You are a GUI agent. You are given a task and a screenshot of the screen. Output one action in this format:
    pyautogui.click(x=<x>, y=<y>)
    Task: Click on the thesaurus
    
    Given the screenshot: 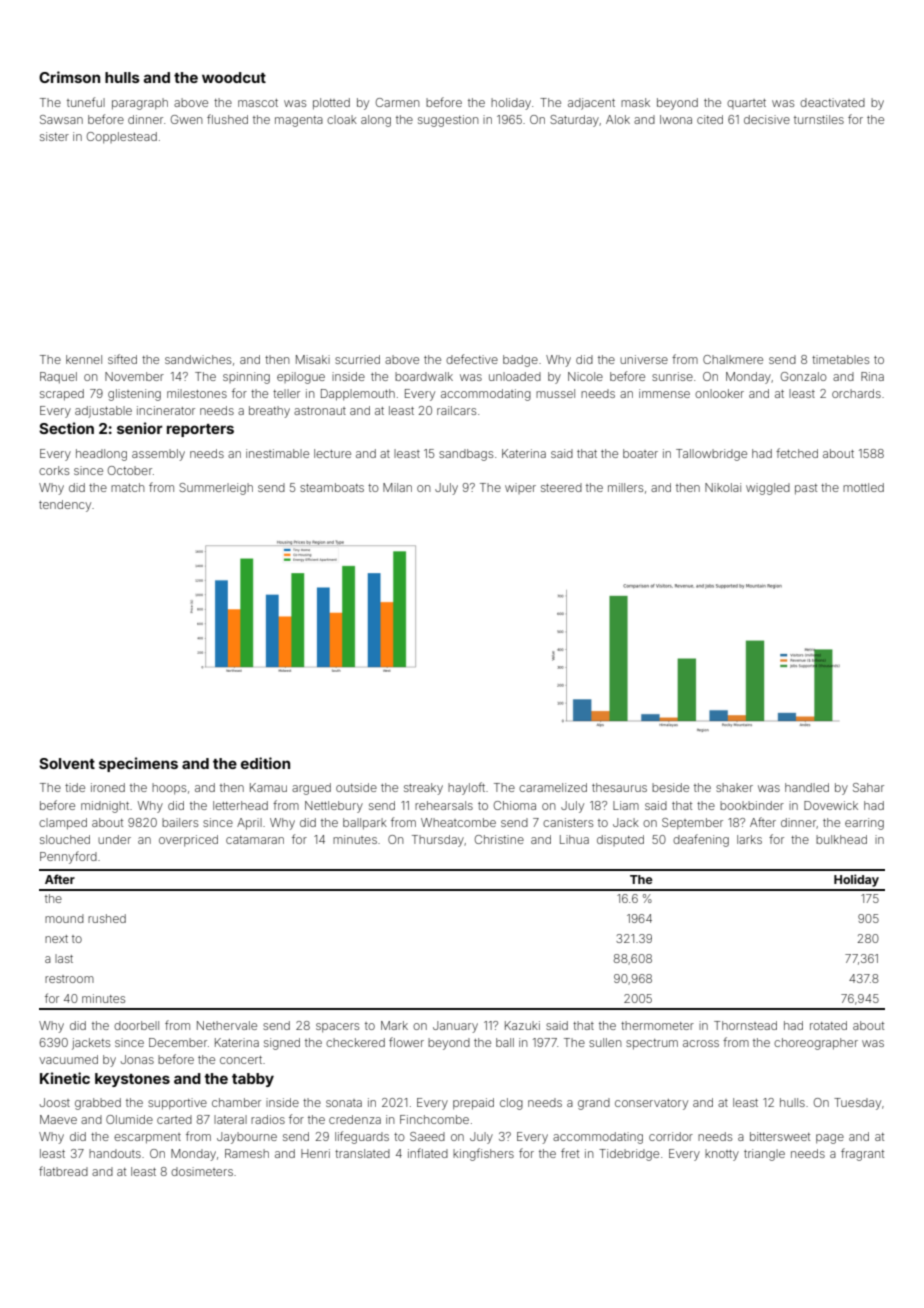 What is the action you would take?
    pyautogui.click(x=619, y=787)
